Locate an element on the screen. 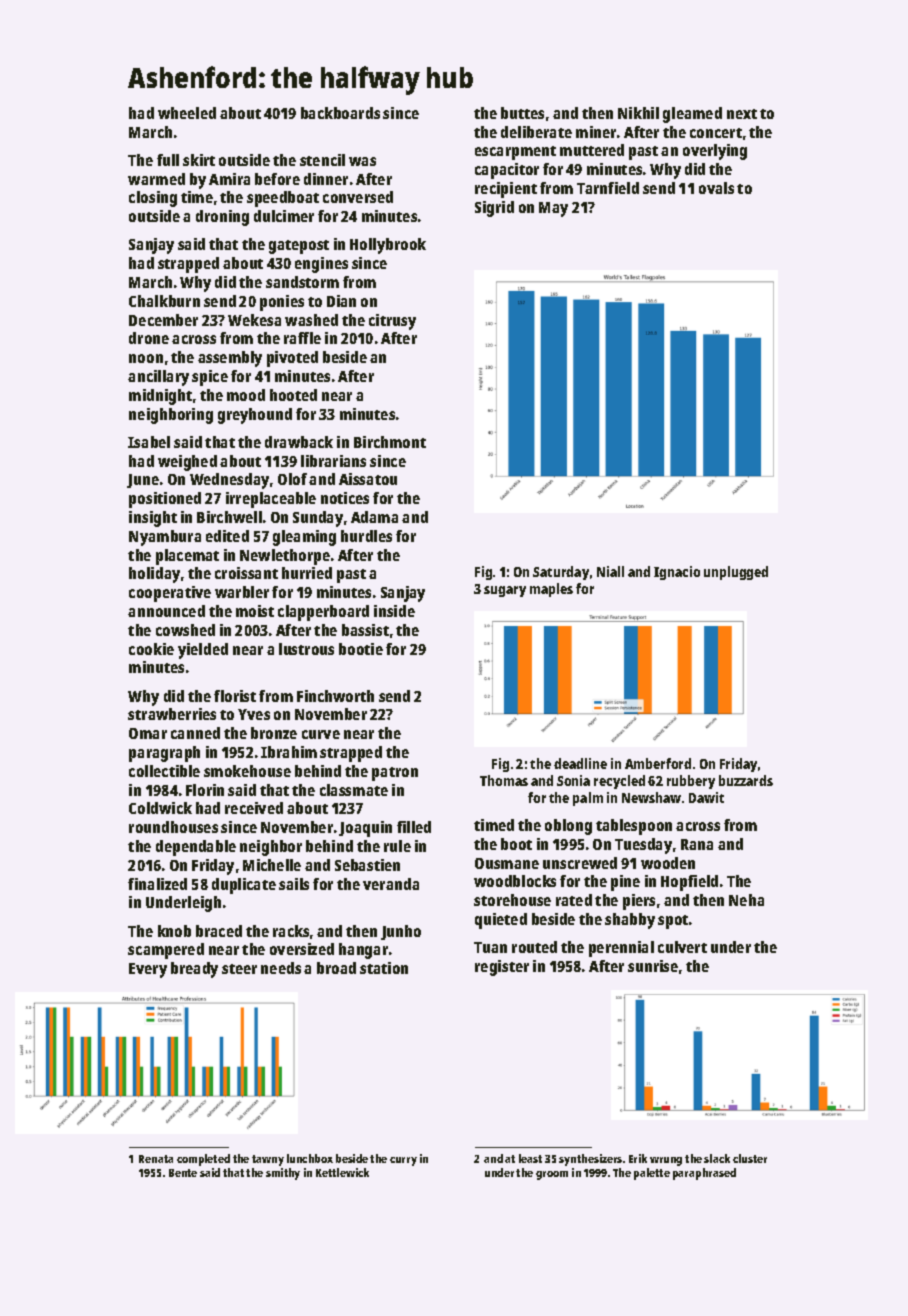 The width and height of the screenshot is (908, 1316). Amberford is located at coordinates (658, 763).
